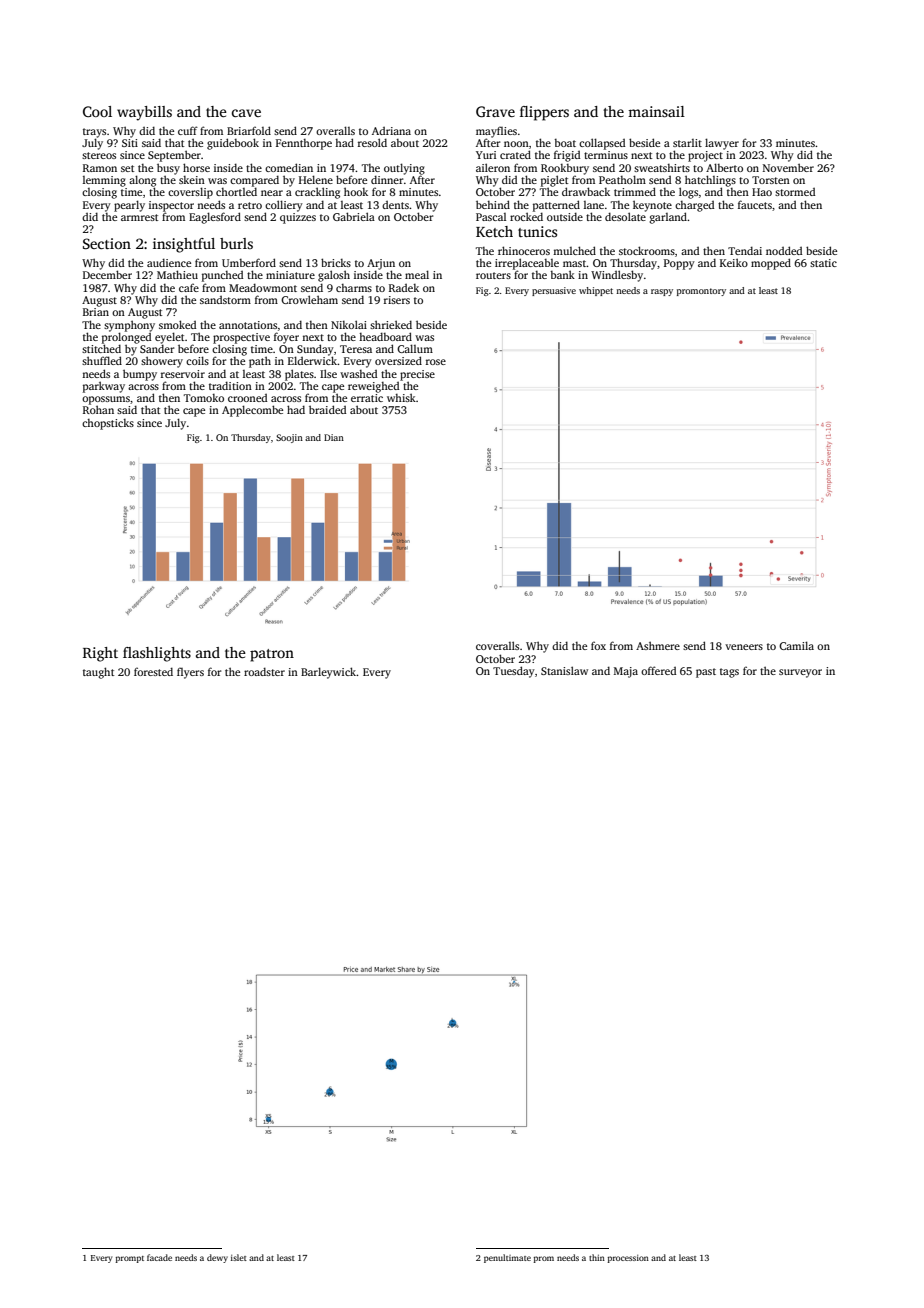 The width and height of the document is (924, 1308). I want to click on facade, so click(159, 1257).
